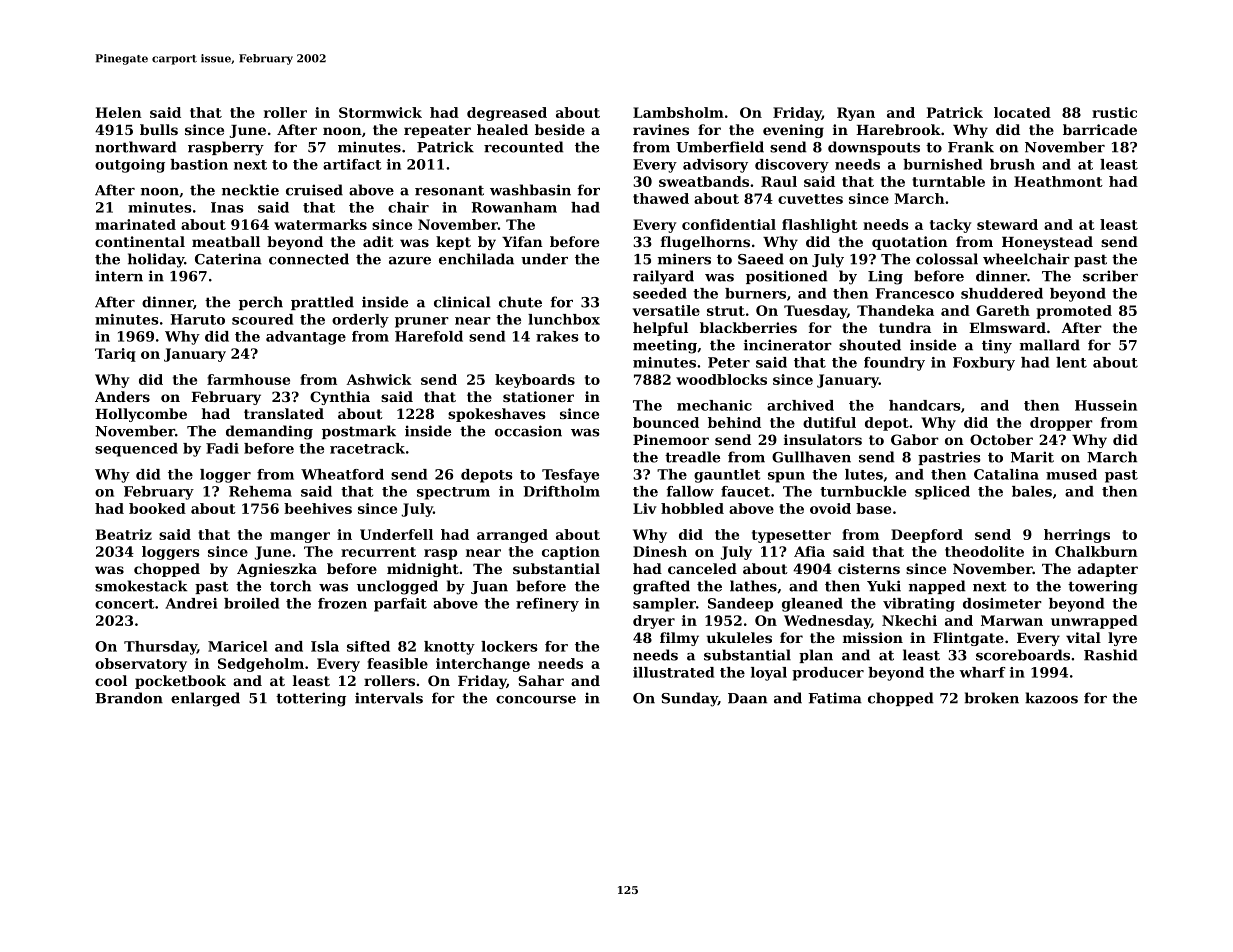  What do you see at coordinates (118, 112) in the screenshot?
I see `Helen` at bounding box center [118, 112].
